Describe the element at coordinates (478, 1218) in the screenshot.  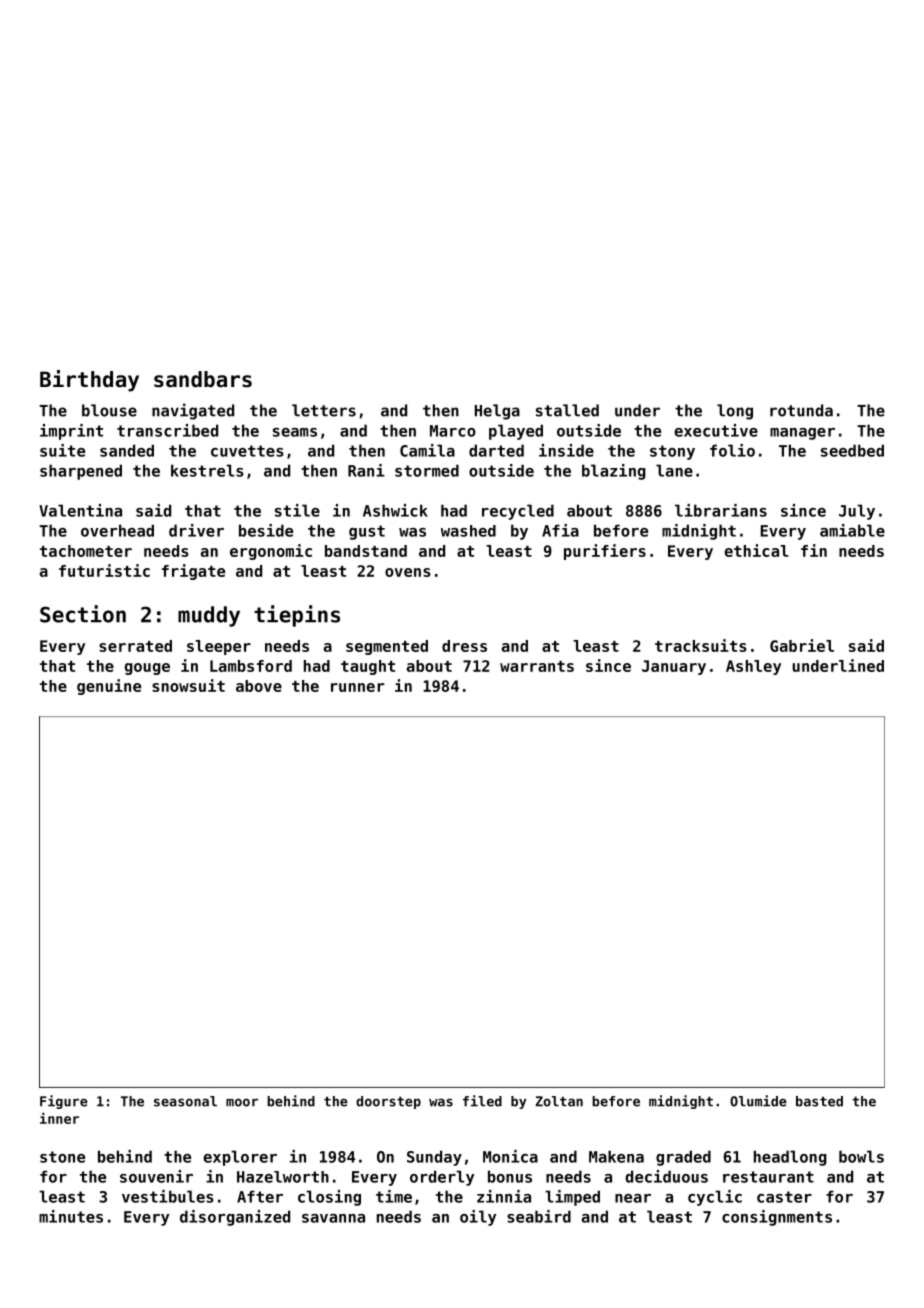
I see `oily` at that location.
